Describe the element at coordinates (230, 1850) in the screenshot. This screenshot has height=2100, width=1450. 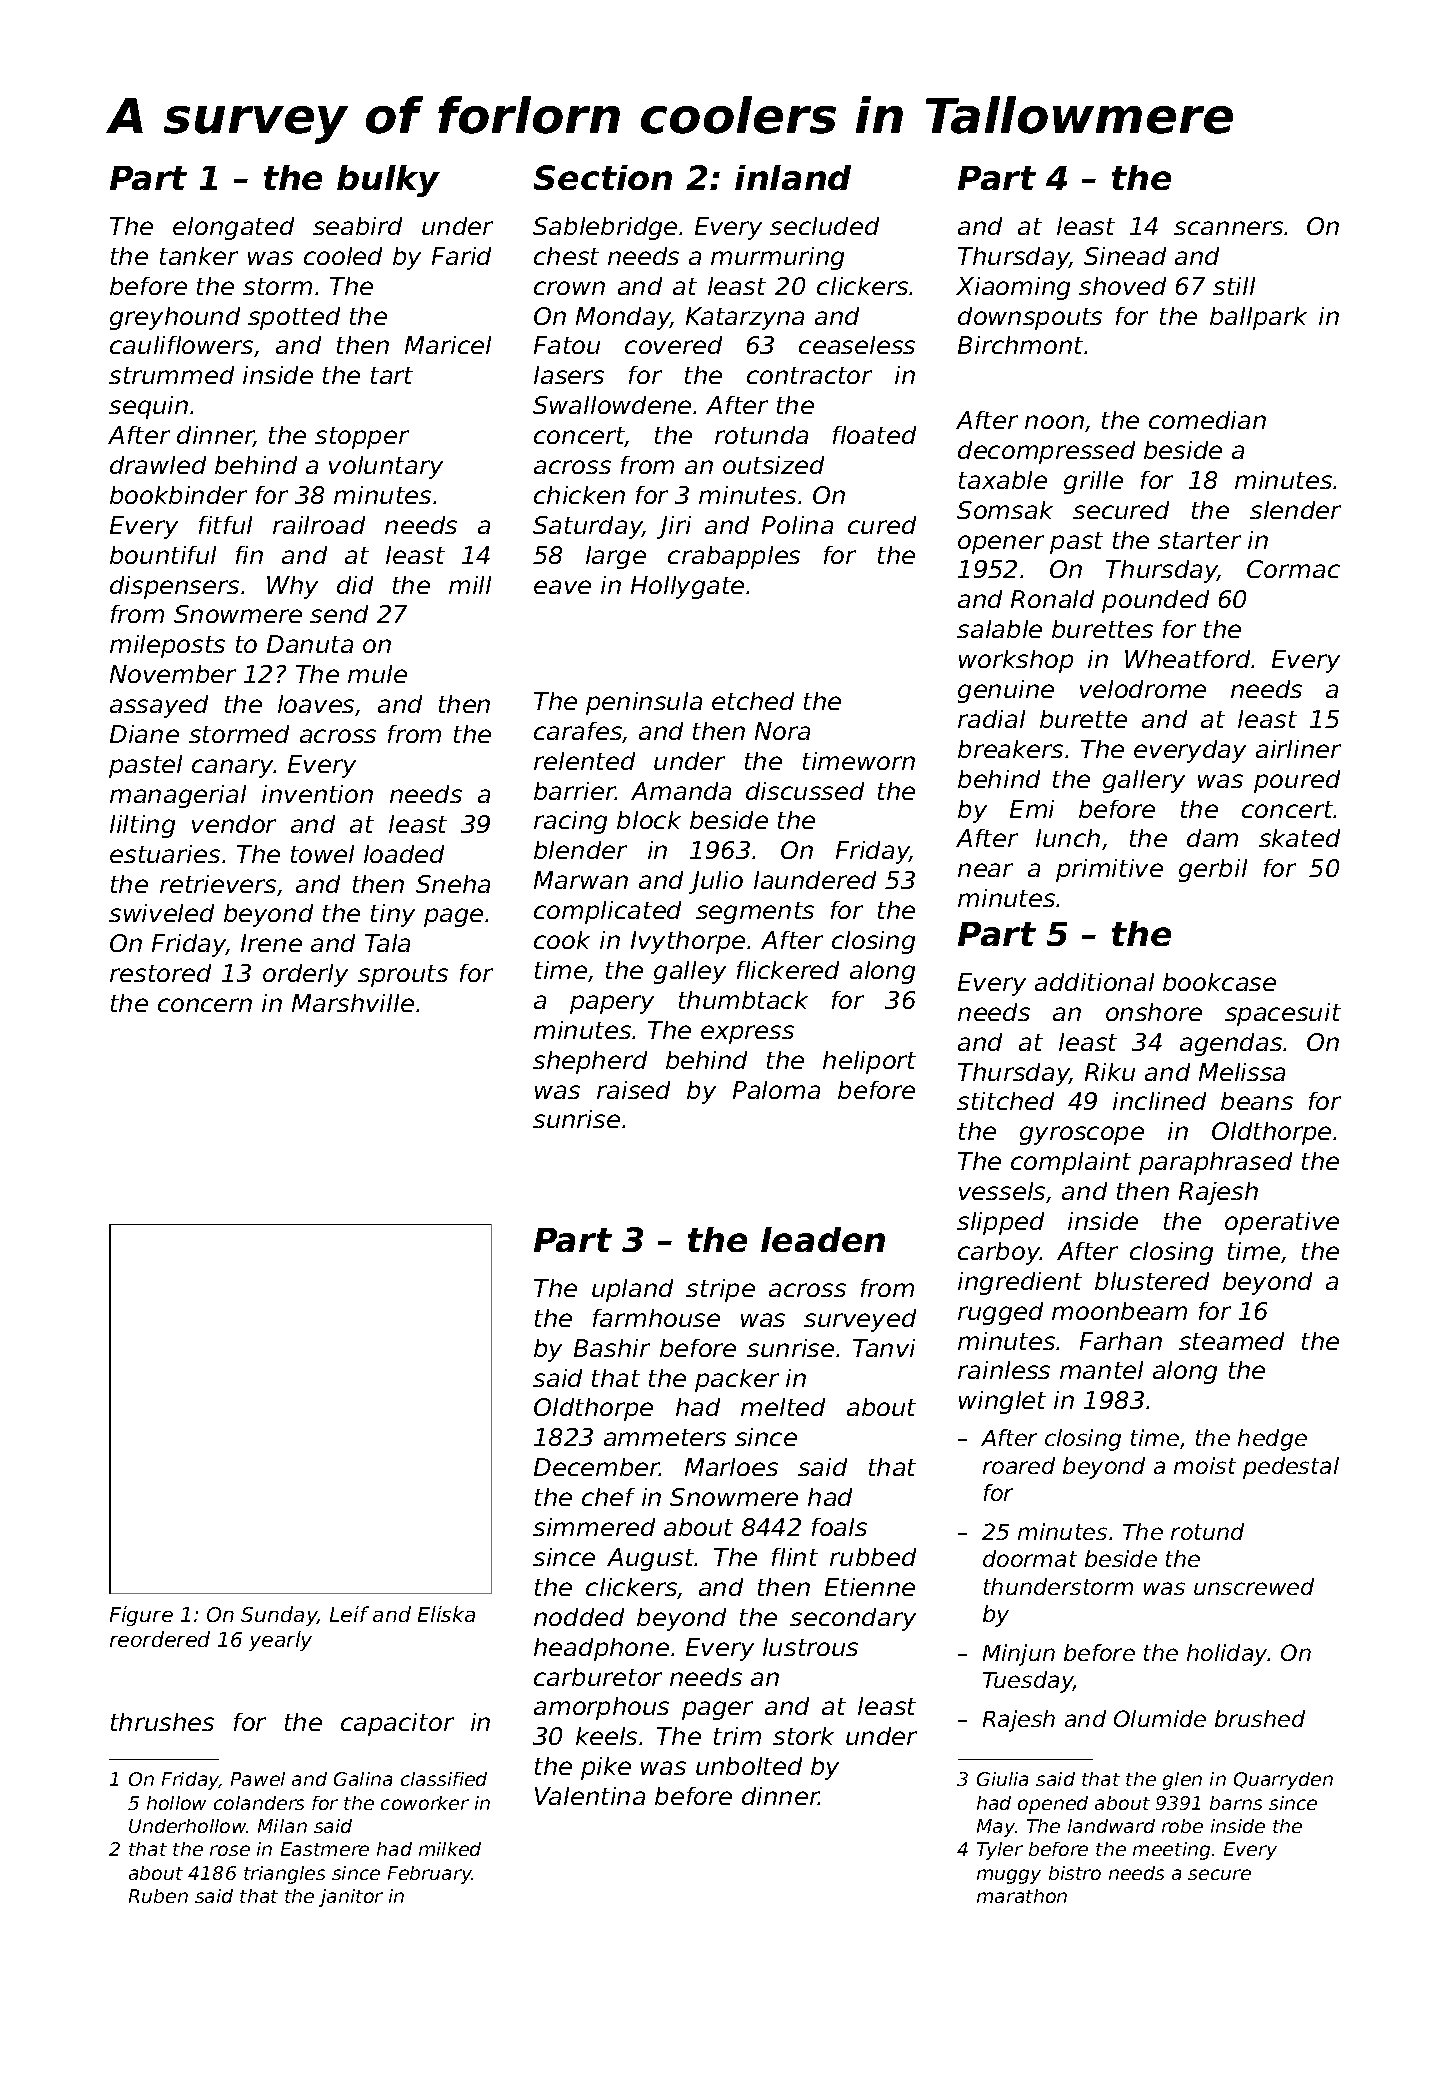
I see `rose` at that location.
